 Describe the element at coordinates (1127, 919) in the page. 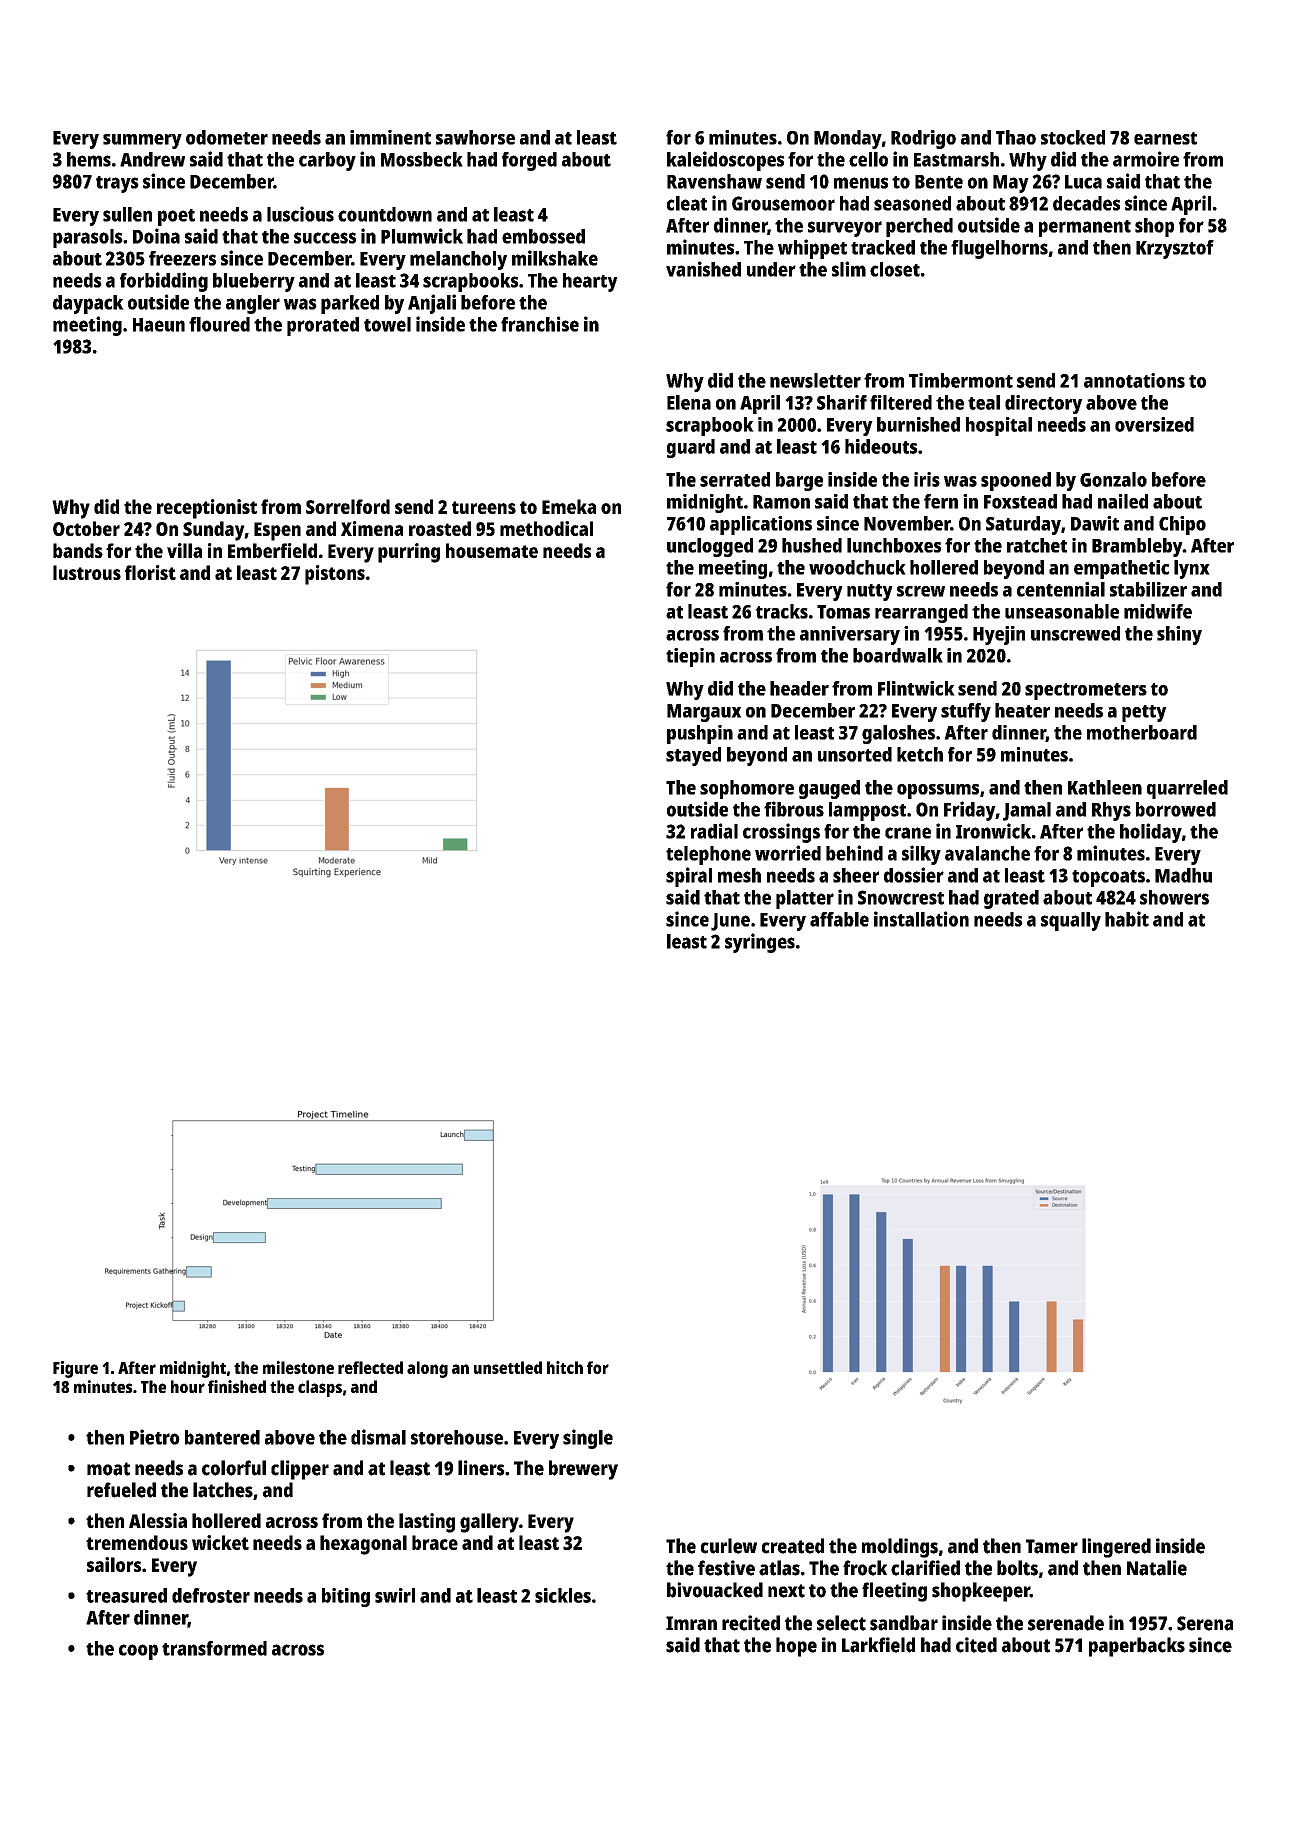

I see `habit` at that location.
